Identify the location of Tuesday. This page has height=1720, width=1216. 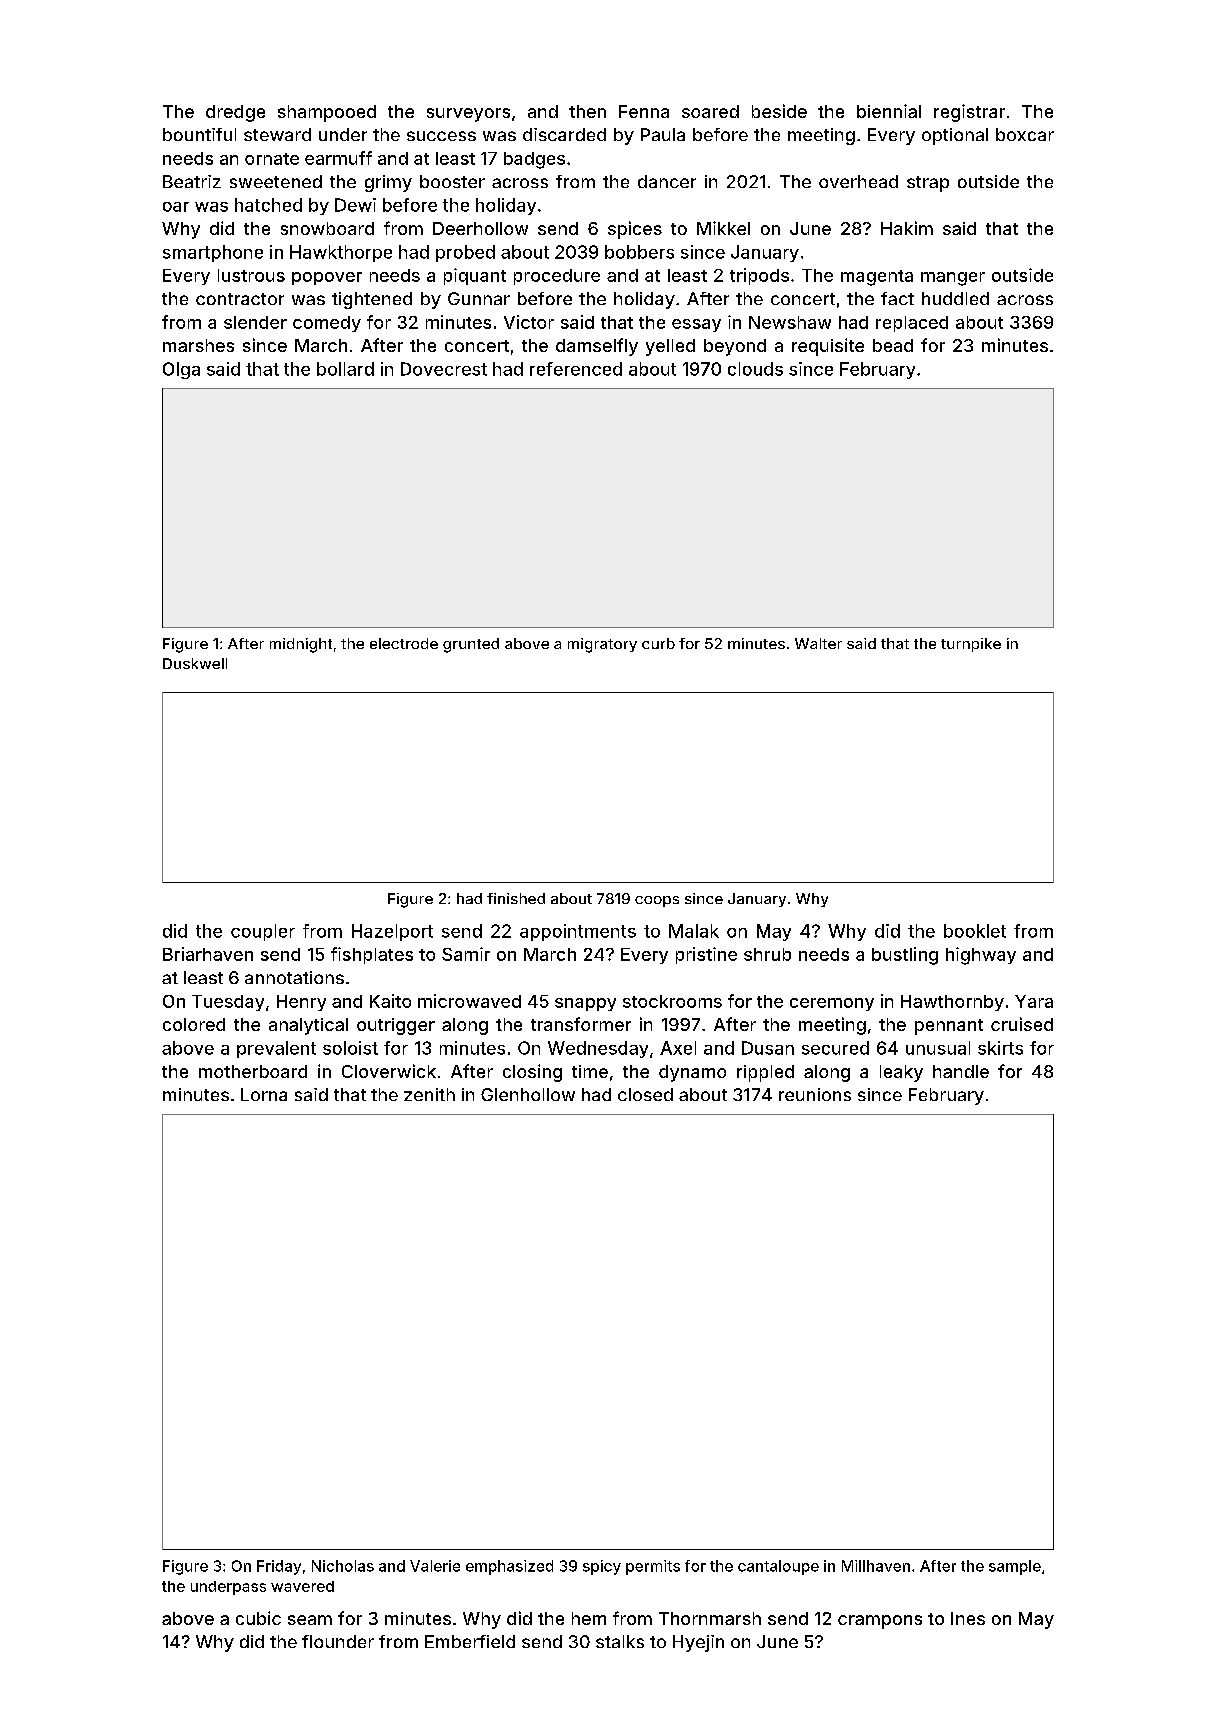
(228, 1003).
